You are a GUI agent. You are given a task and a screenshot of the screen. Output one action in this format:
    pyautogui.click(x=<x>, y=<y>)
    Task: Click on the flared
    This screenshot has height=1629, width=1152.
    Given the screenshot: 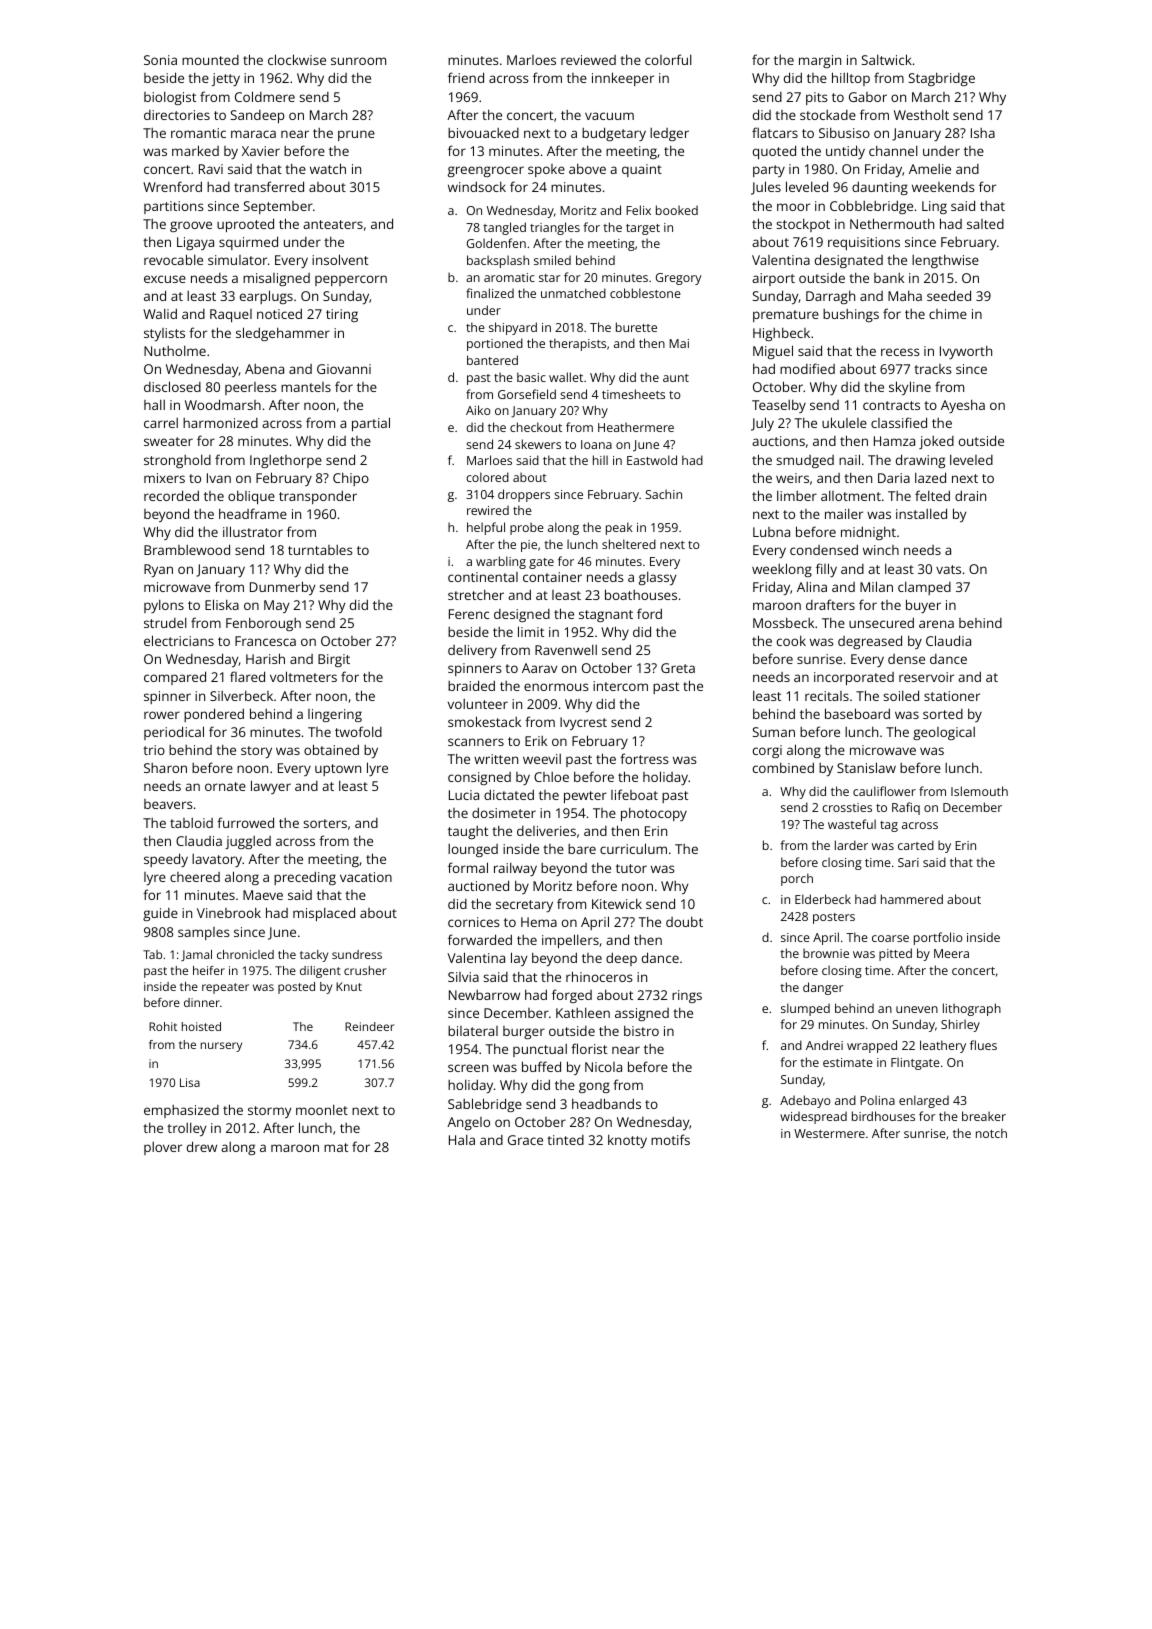 What is the action you would take?
    pyautogui.click(x=247, y=676)
